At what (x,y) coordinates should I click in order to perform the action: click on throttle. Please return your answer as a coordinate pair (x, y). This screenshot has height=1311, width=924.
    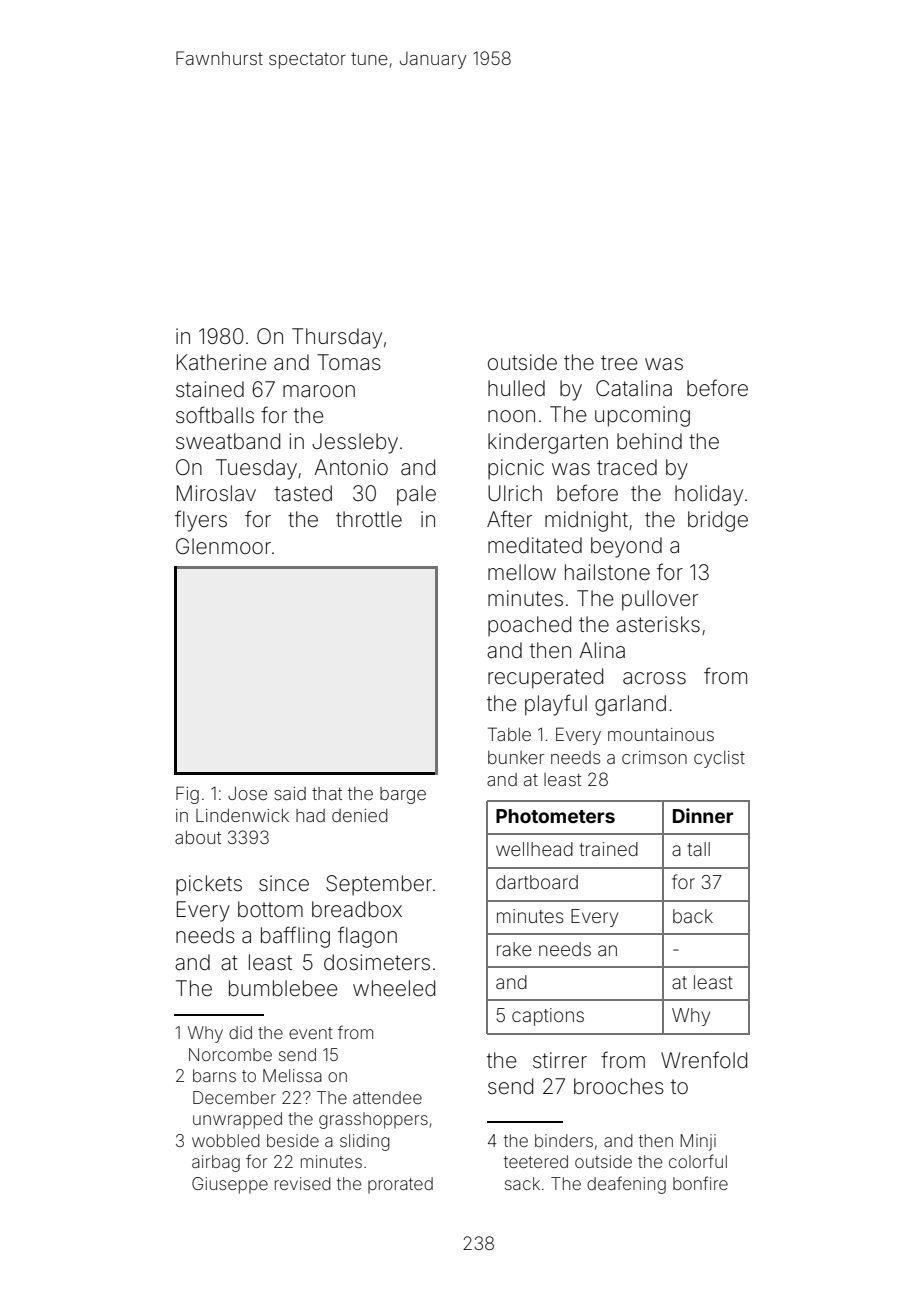
    Looking at the image, I should click on (369, 519).
